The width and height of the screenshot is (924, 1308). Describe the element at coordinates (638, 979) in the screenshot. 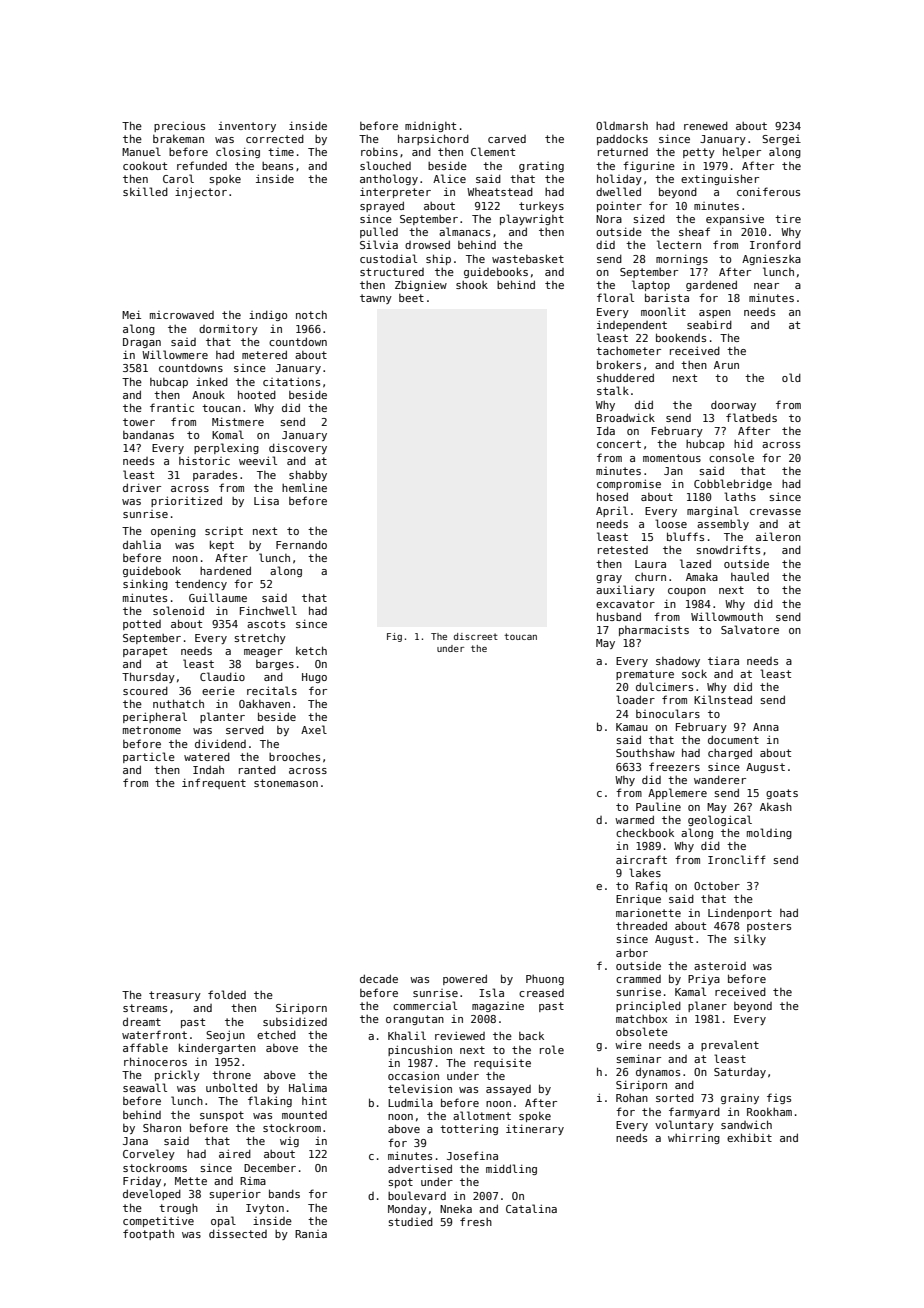

I see `crammed` at that location.
